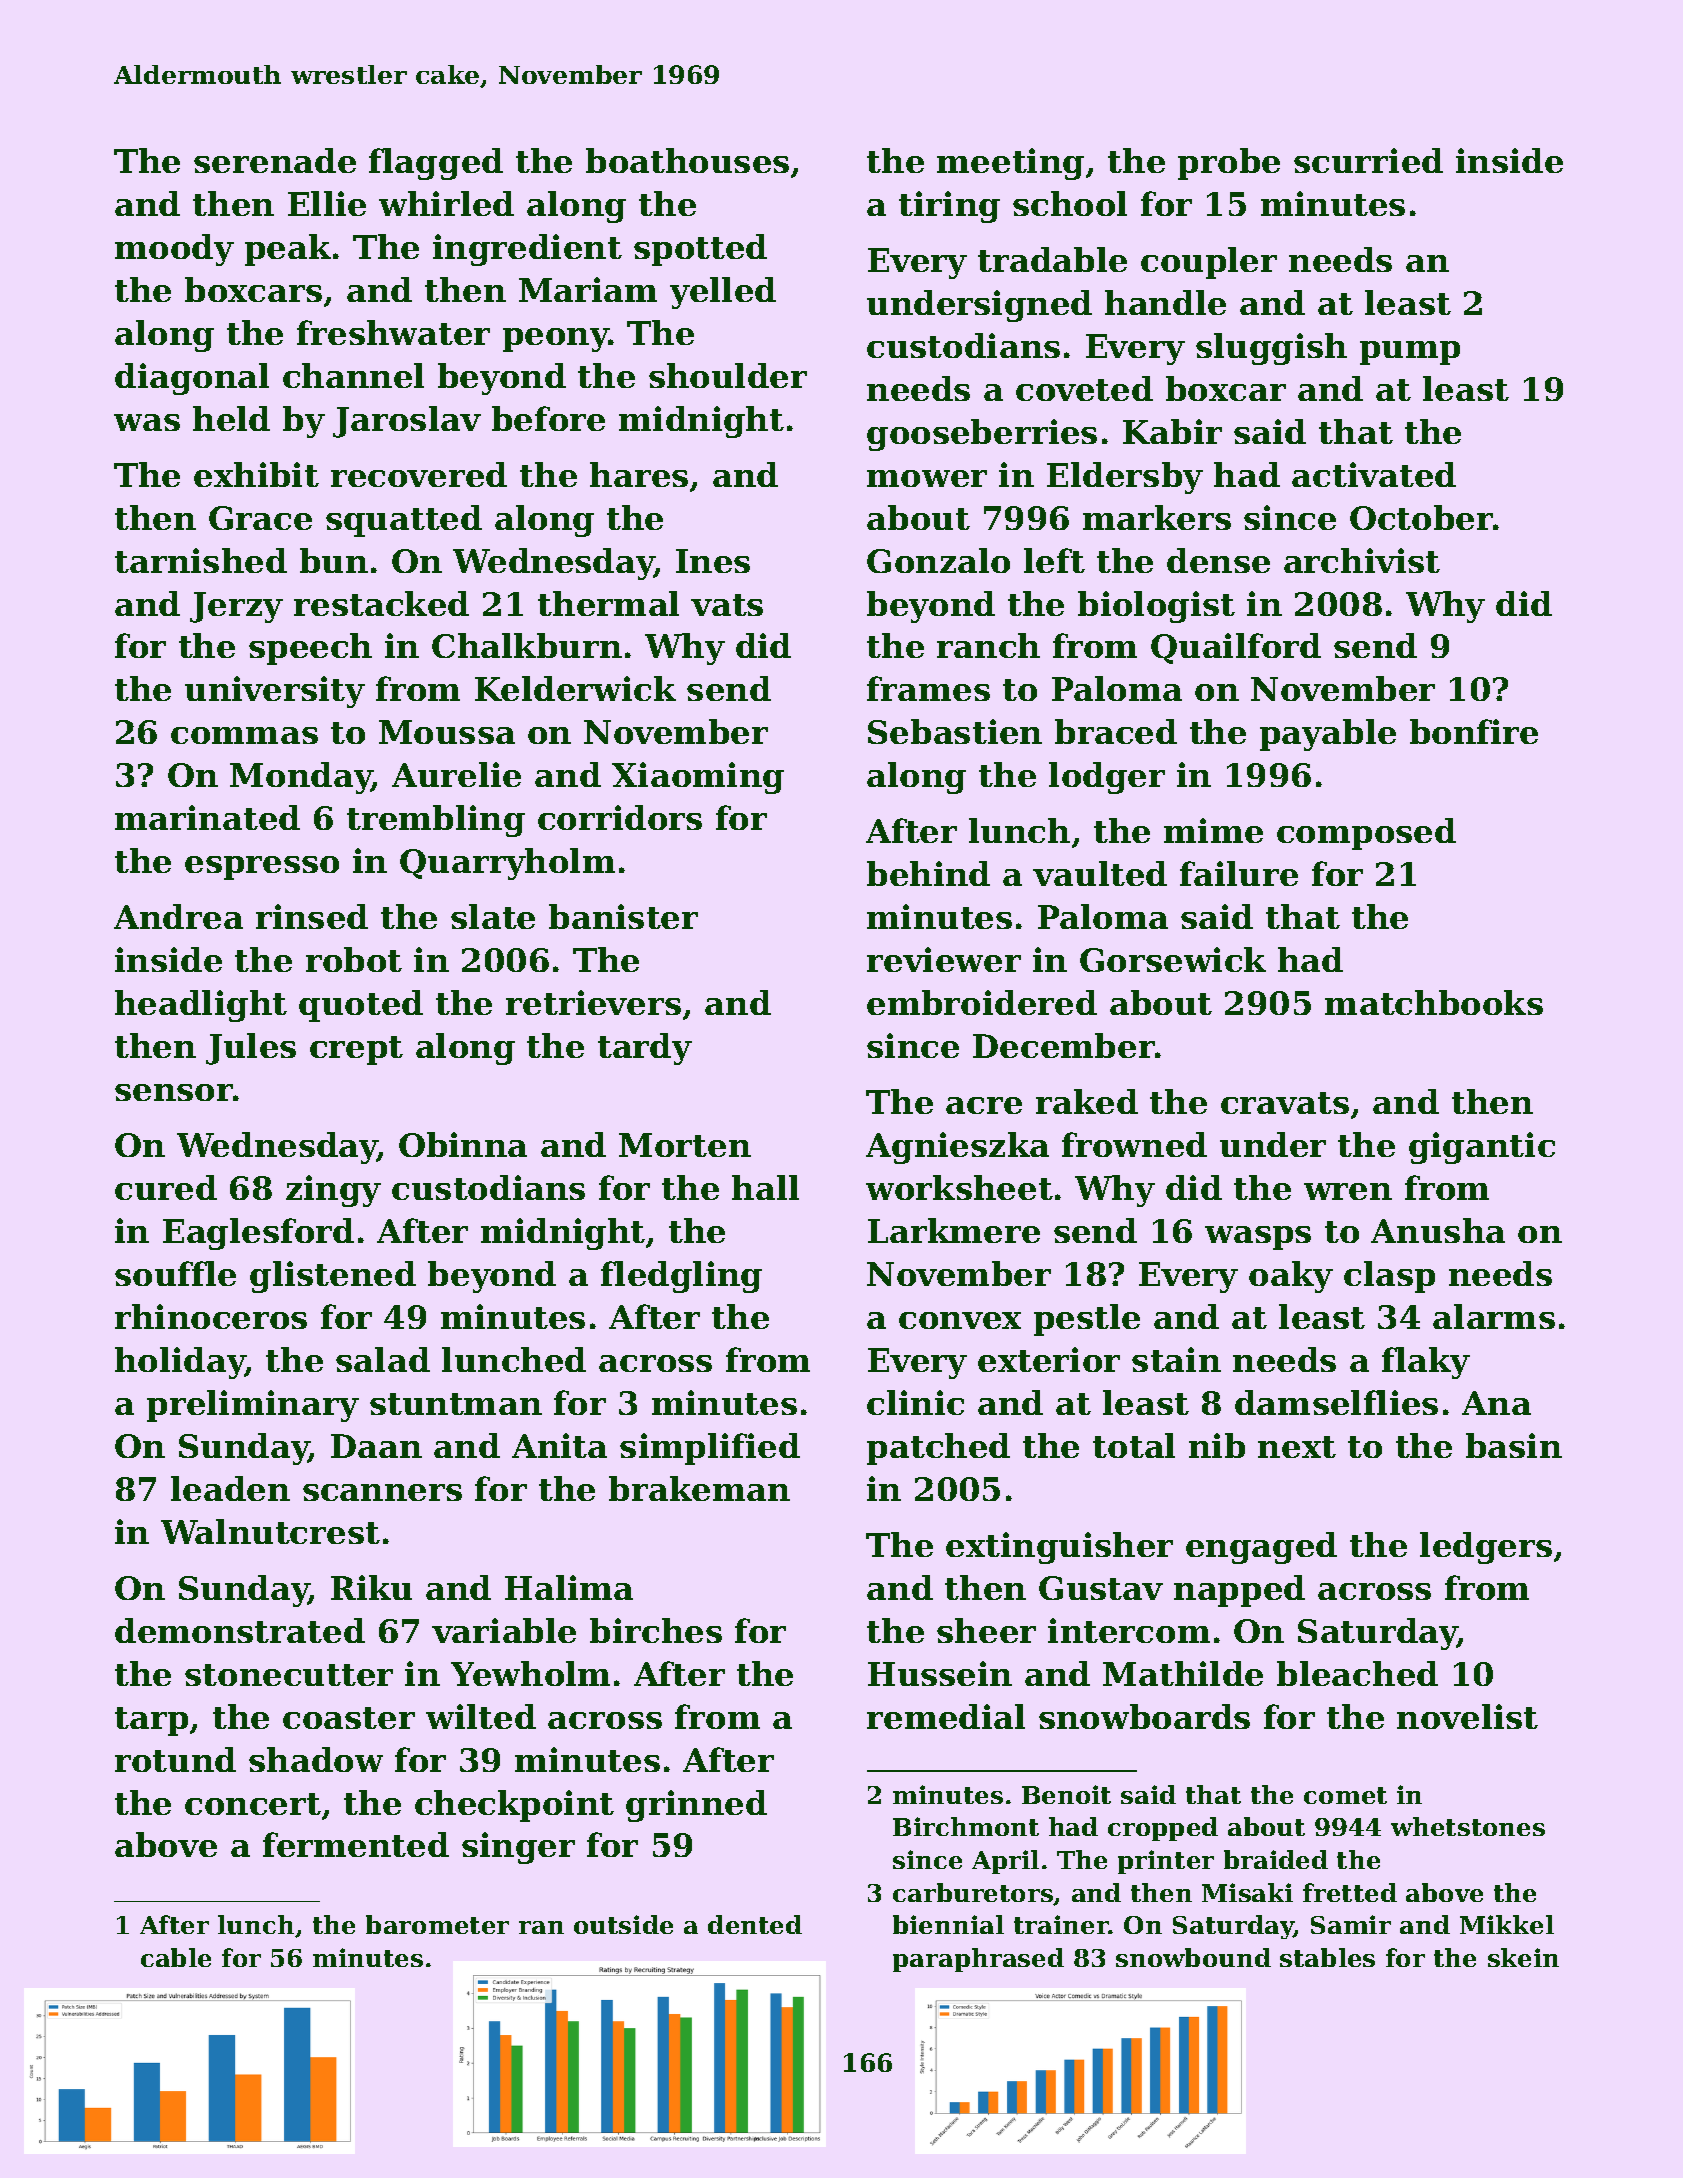 The height and width of the screenshot is (2178, 1683). Describe the element at coordinates (696, 1806) in the screenshot. I see `grinned` at that location.
